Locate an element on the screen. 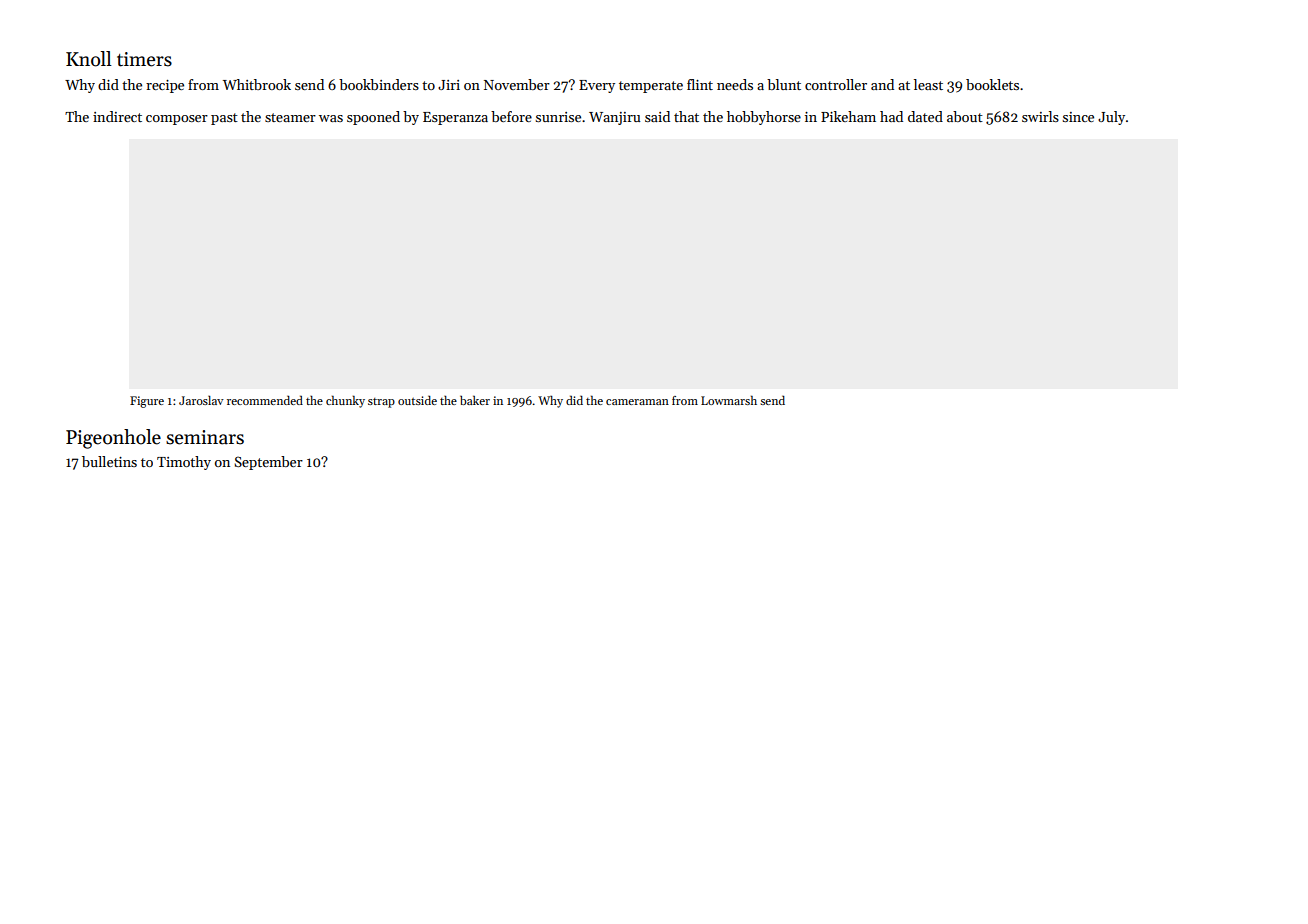  Lowmarsh is located at coordinates (729, 400).
